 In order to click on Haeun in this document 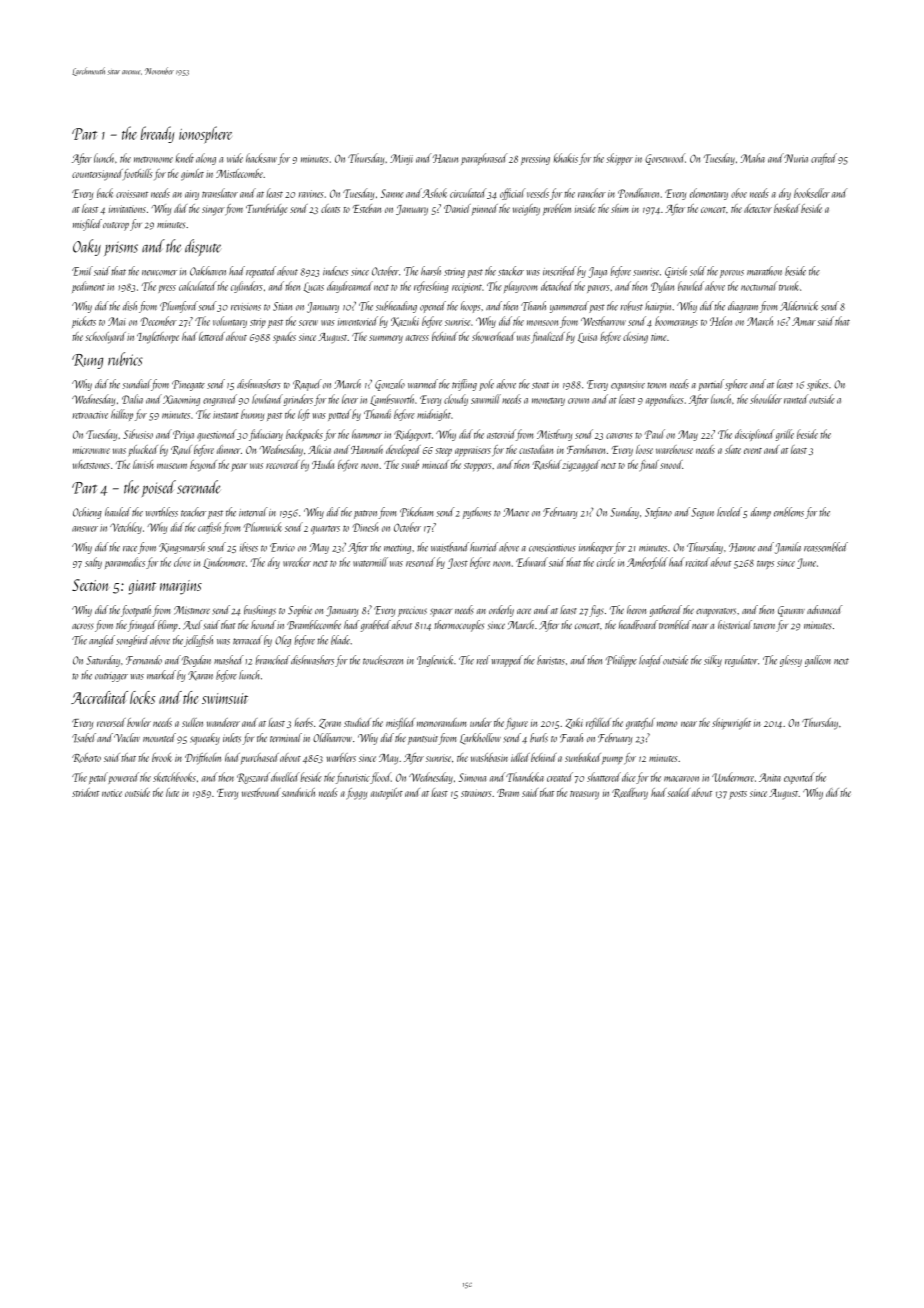, I will do `click(445, 158)`.
